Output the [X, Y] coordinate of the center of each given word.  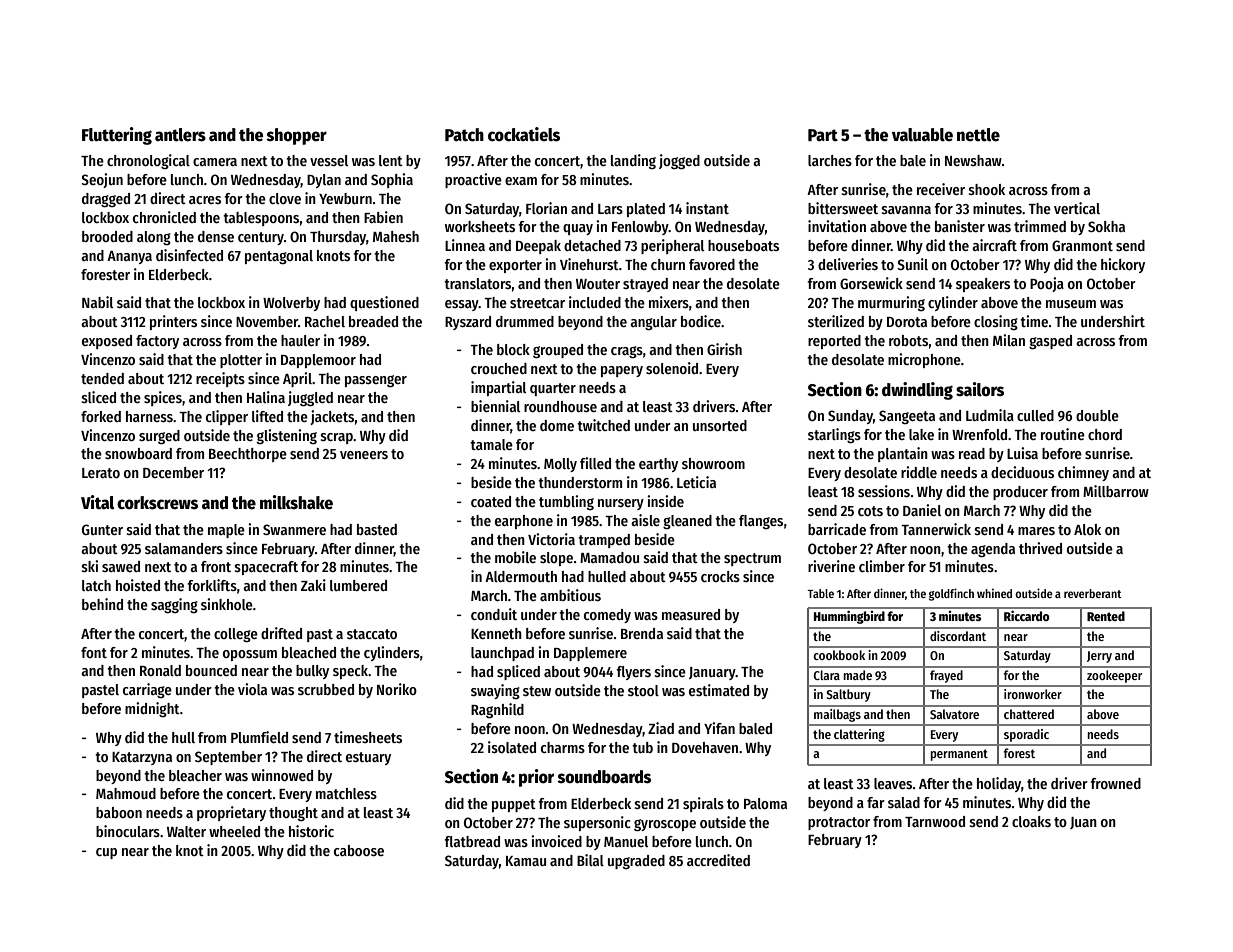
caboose [359, 850]
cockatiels [524, 134]
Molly [560, 465]
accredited [718, 860]
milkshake [296, 502]
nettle [978, 135]
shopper [297, 136]
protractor [839, 823]
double [1097, 415]
